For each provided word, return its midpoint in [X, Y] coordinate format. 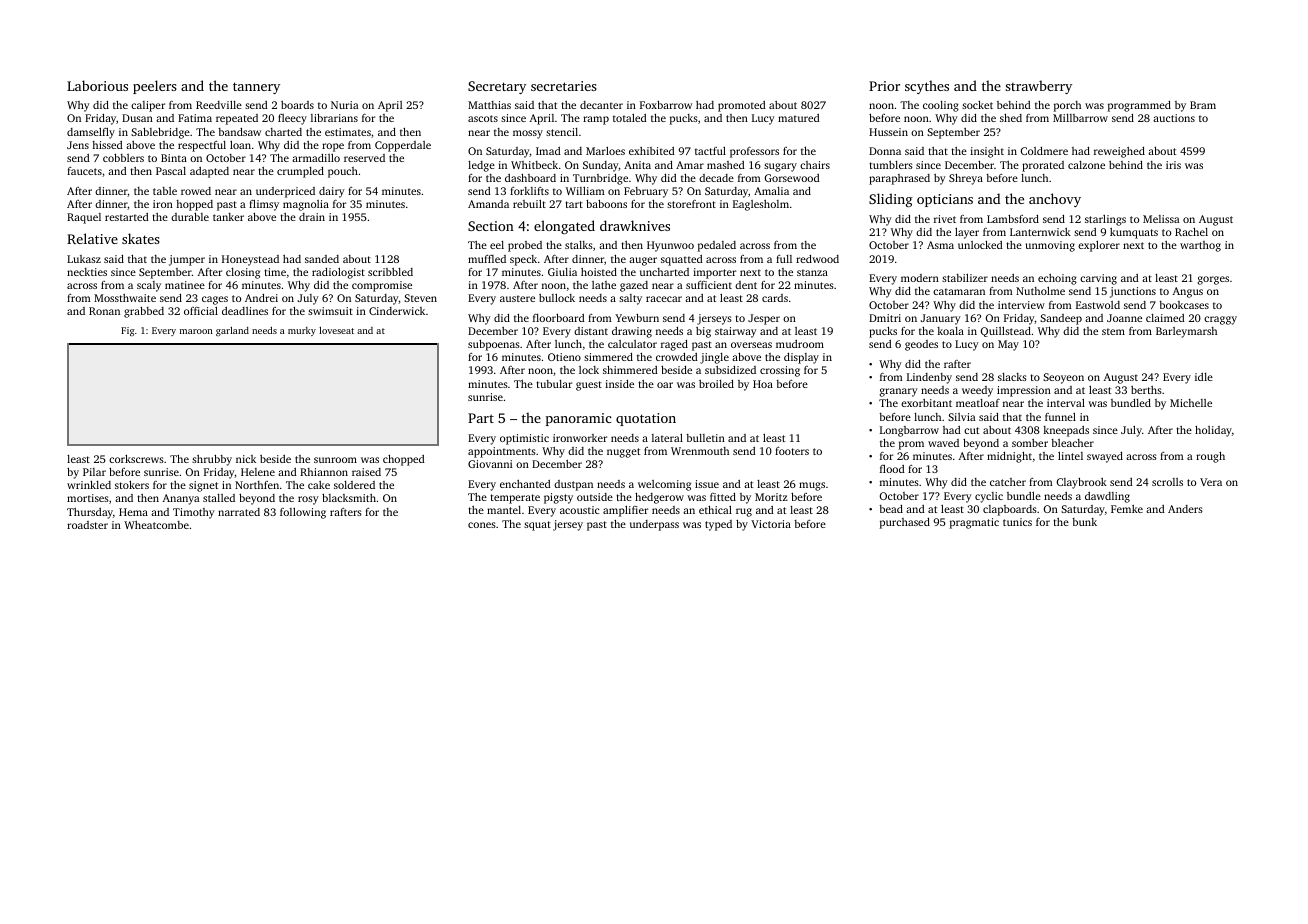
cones [482, 525]
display [801, 358]
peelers [155, 87]
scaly [149, 286]
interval [1066, 403]
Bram [1203, 105]
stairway [736, 332]
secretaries [564, 86]
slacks [1012, 377]
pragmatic [974, 523]
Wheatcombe [156, 525]
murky [302, 331]
